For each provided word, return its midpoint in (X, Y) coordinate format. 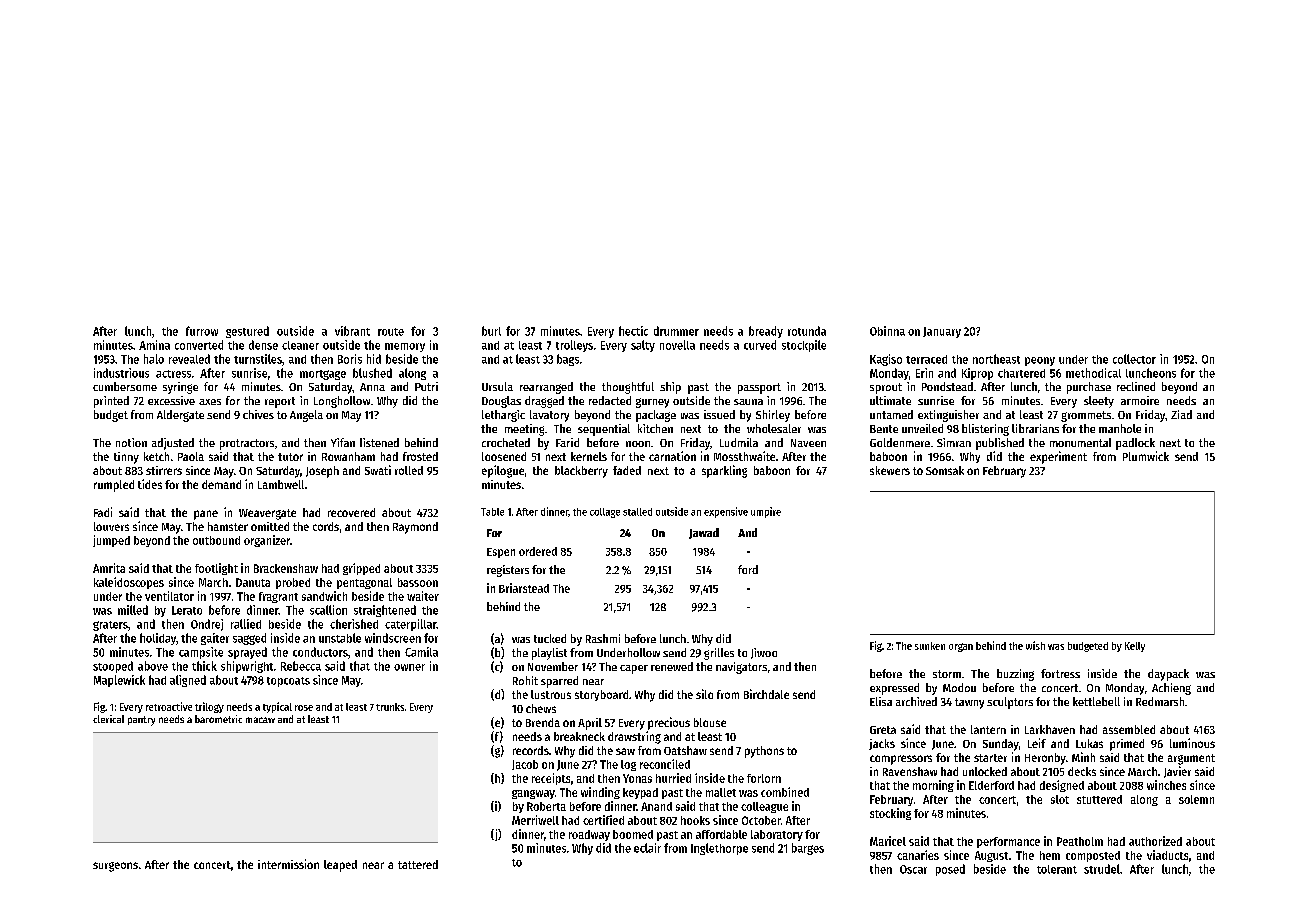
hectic (633, 331)
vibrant (352, 331)
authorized (1155, 841)
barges (808, 849)
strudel (1102, 869)
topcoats (288, 682)
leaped (340, 866)
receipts (551, 779)
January (942, 332)
